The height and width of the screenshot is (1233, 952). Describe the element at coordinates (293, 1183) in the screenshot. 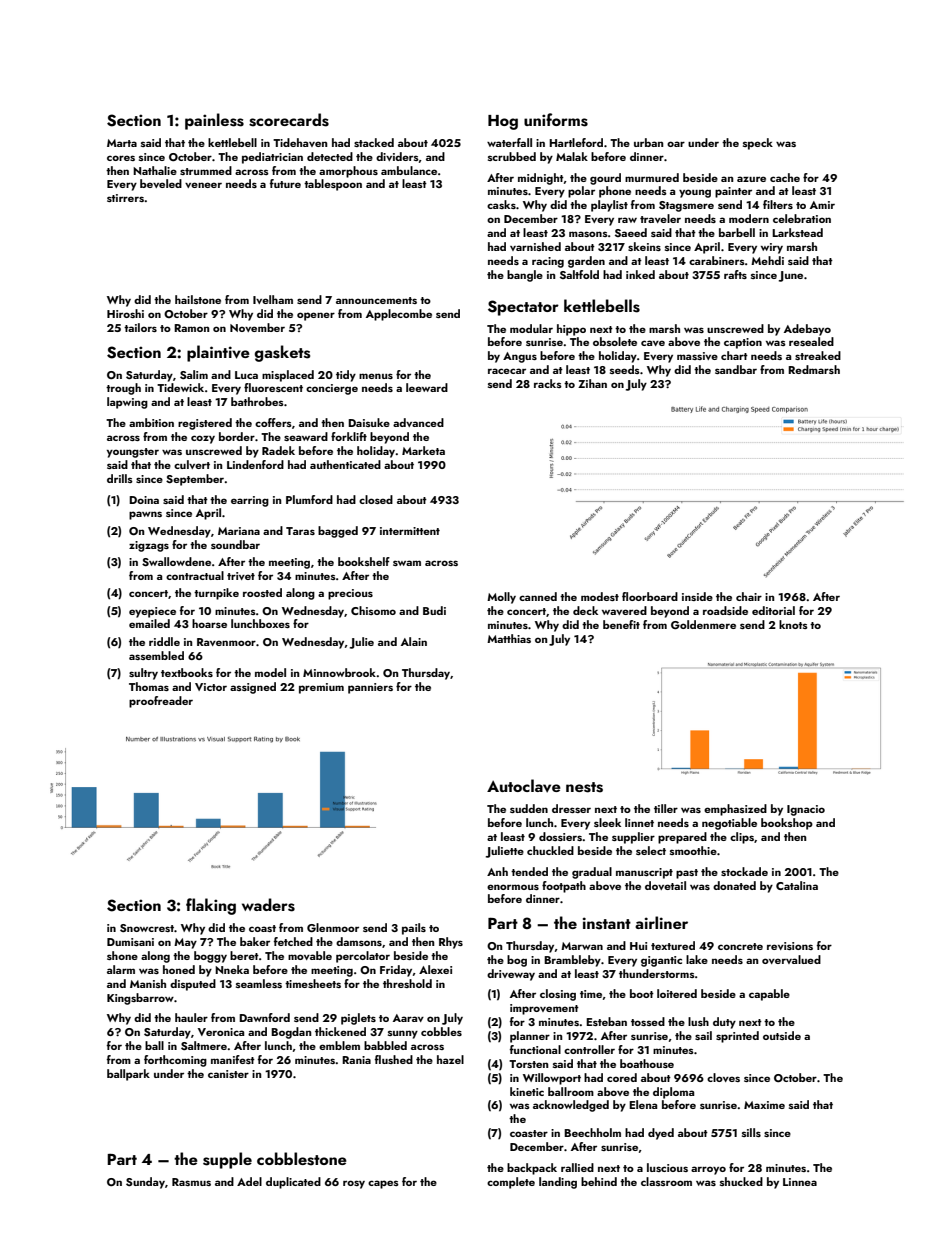

I see `duplicated` at that location.
